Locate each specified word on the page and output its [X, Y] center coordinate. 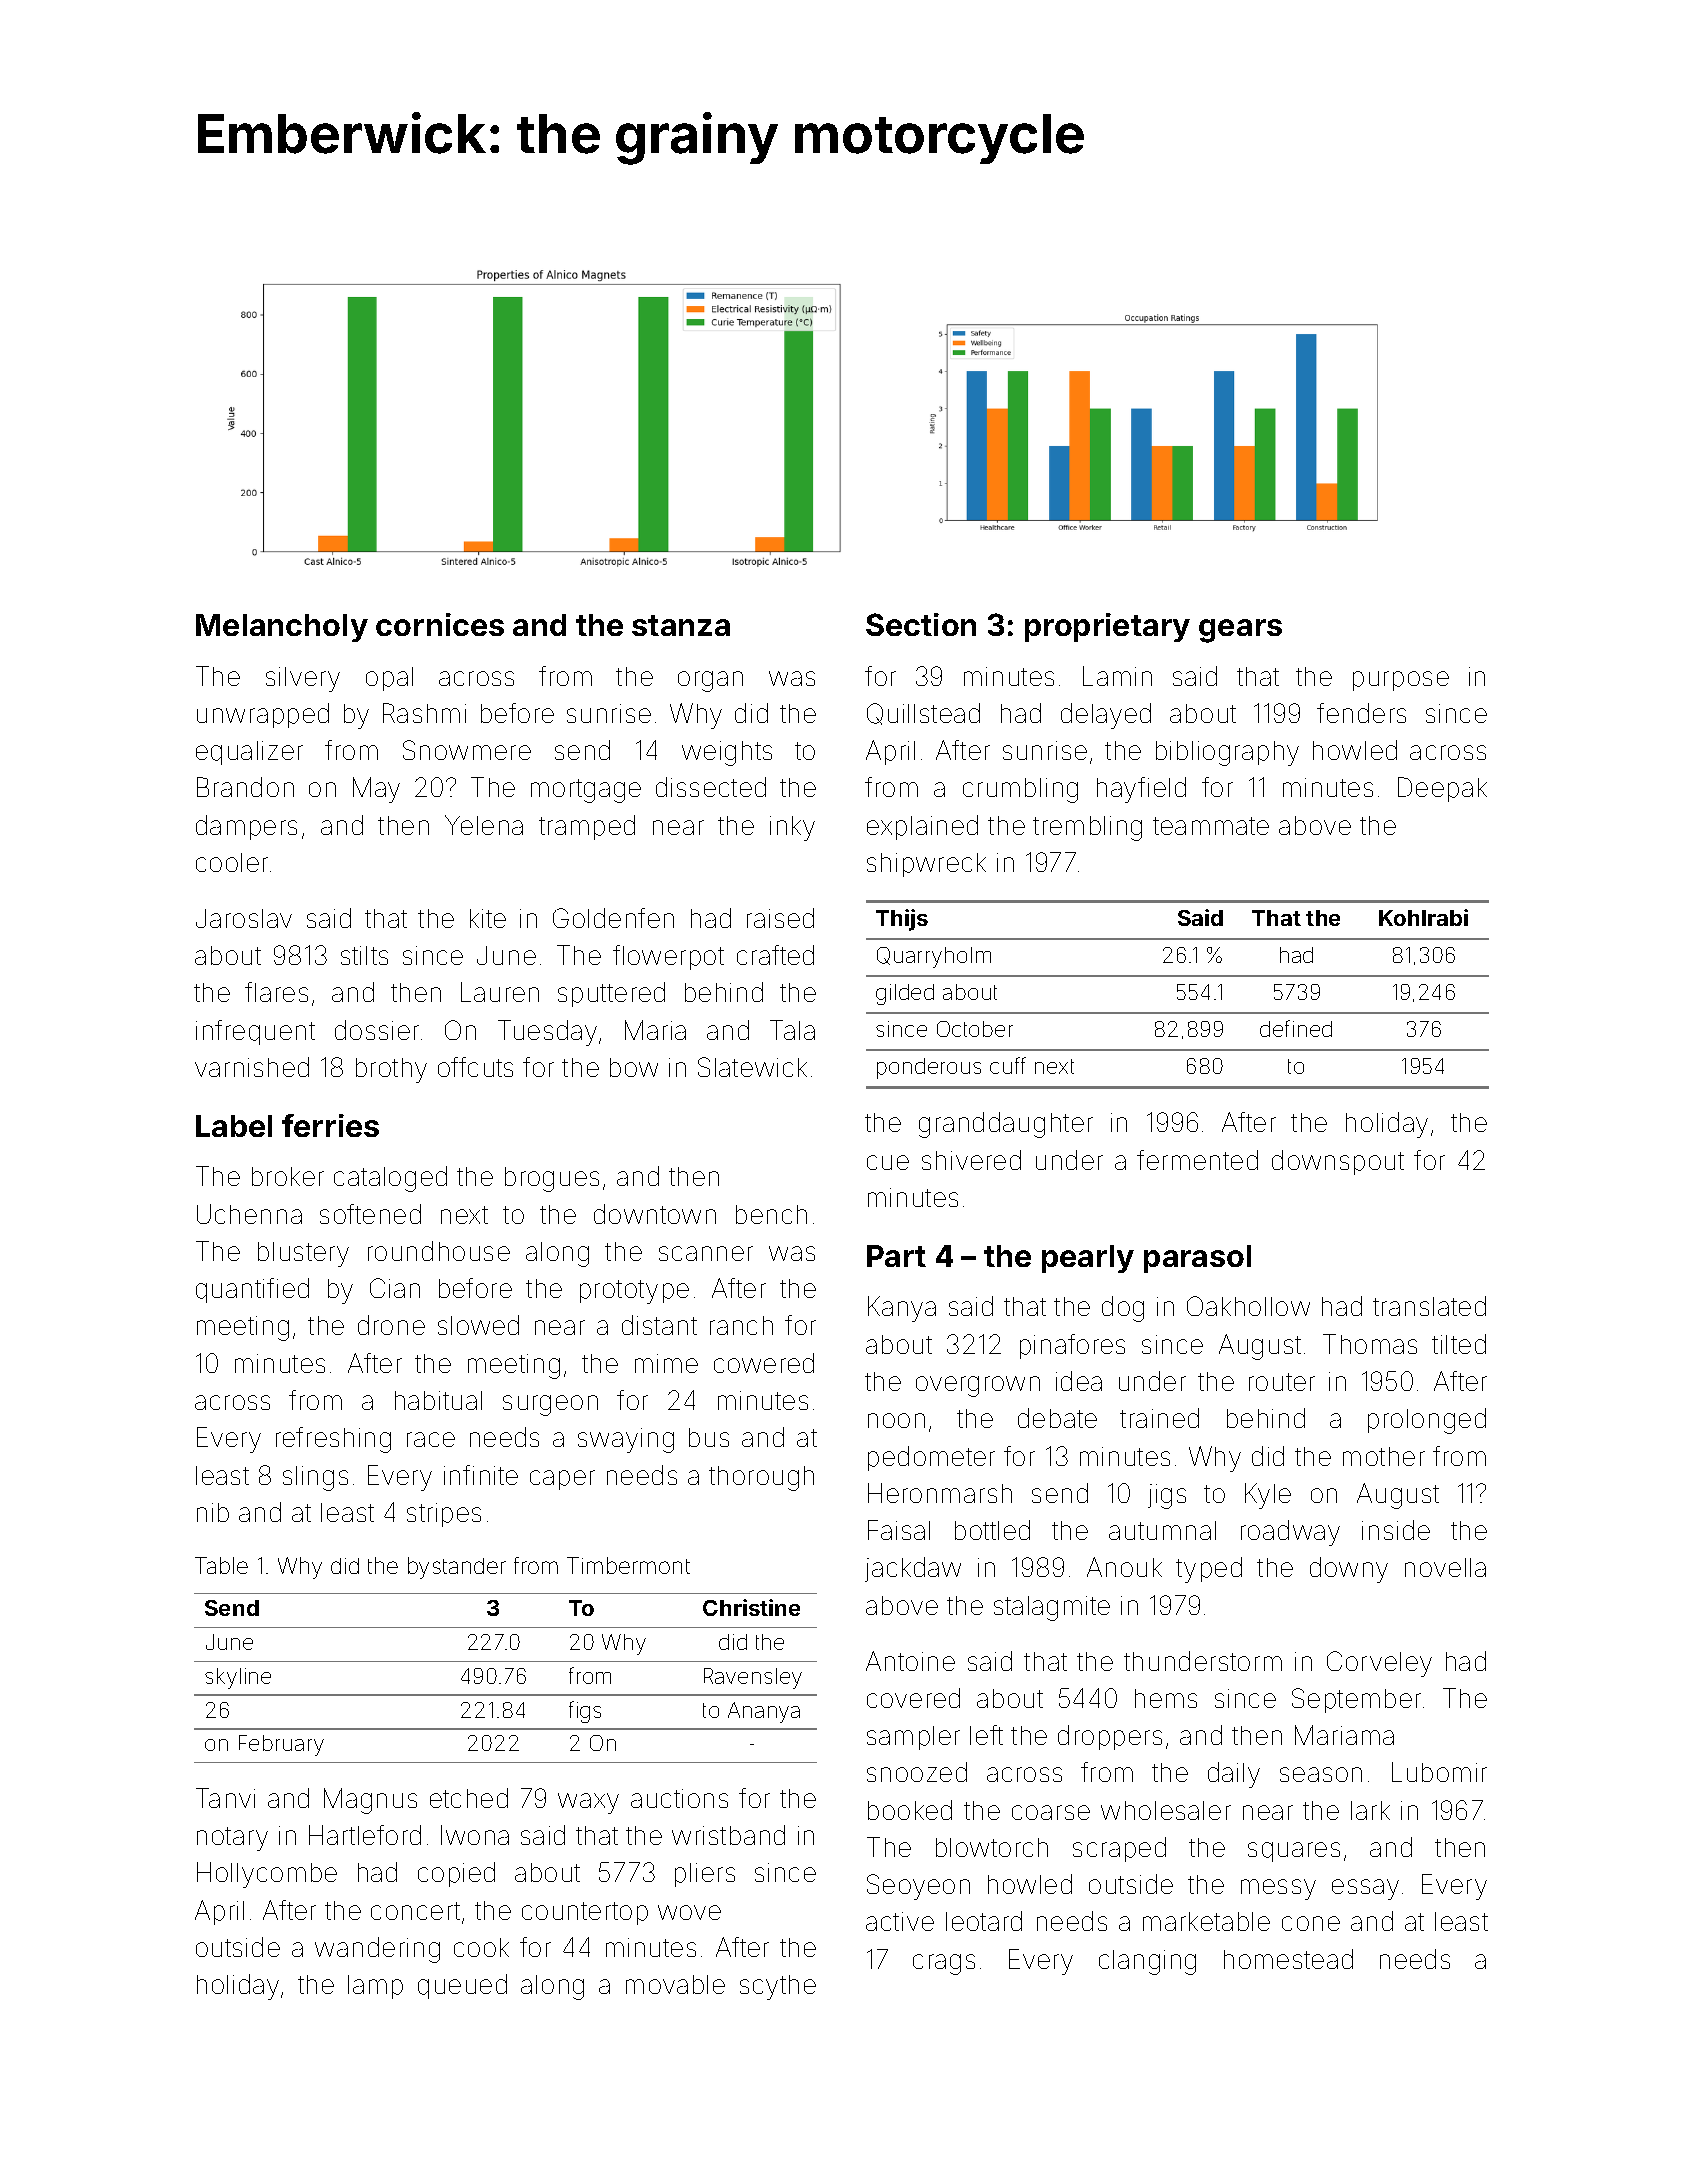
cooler [232, 862]
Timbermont [628, 1565]
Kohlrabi [1423, 917]
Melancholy [282, 628]
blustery [303, 1254]
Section [921, 624]
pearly [1088, 1259]
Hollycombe [267, 1875]
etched [469, 1798]
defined [1296, 1028]
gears [1240, 631]
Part [896, 1256]
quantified [252, 1290]
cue [888, 1162]
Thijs [902, 920]
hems [1166, 1698]
